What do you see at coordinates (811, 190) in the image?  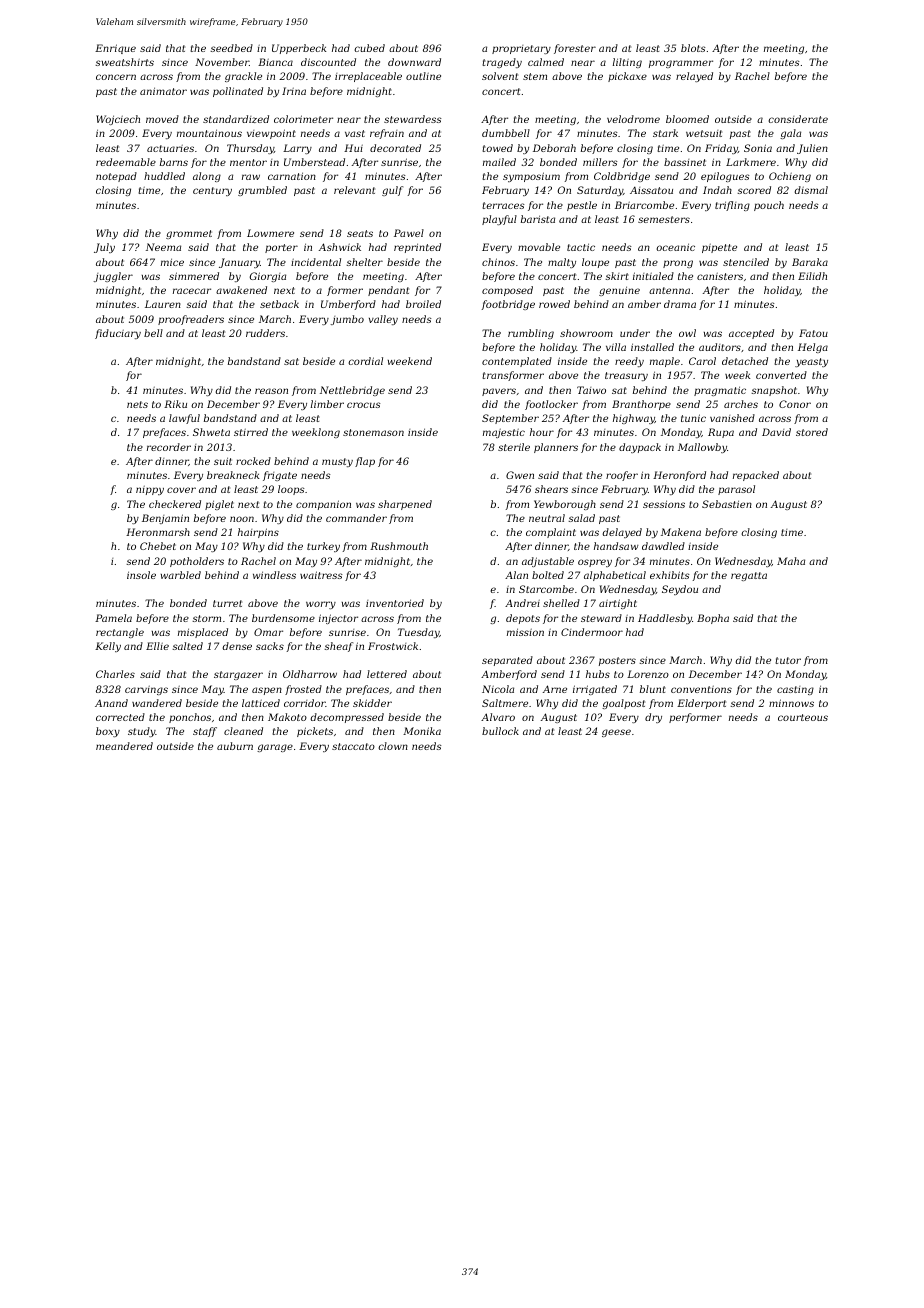 I see `dismal` at bounding box center [811, 190].
